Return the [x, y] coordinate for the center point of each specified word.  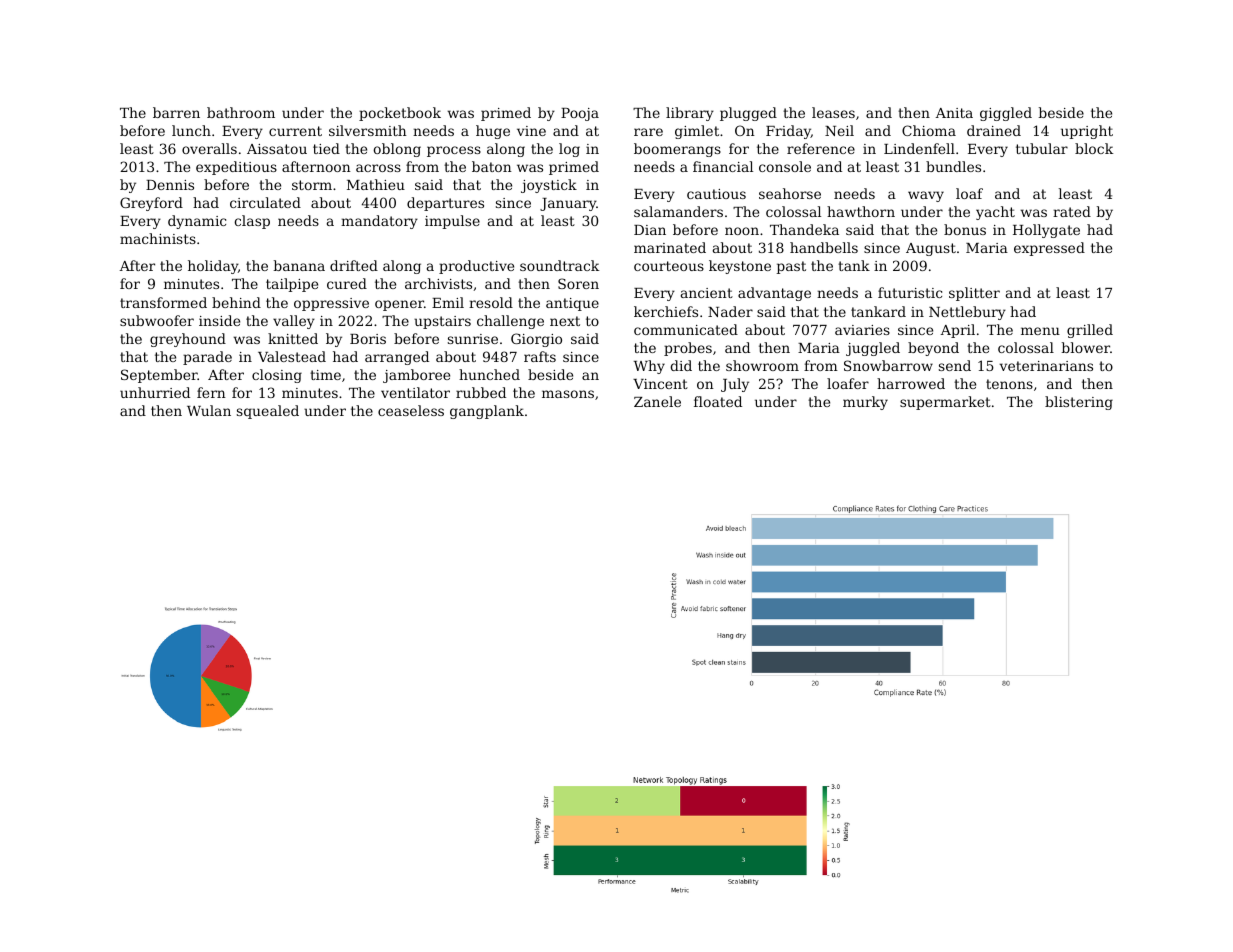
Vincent [660, 384]
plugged [748, 114]
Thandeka [804, 229]
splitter [974, 294]
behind [236, 302]
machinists [158, 238]
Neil [839, 130]
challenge [510, 322]
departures [445, 204]
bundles [953, 166]
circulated [265, 202]
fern [211, 392]
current [295, 131]
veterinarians [1046, 366]
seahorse [790, 193]
